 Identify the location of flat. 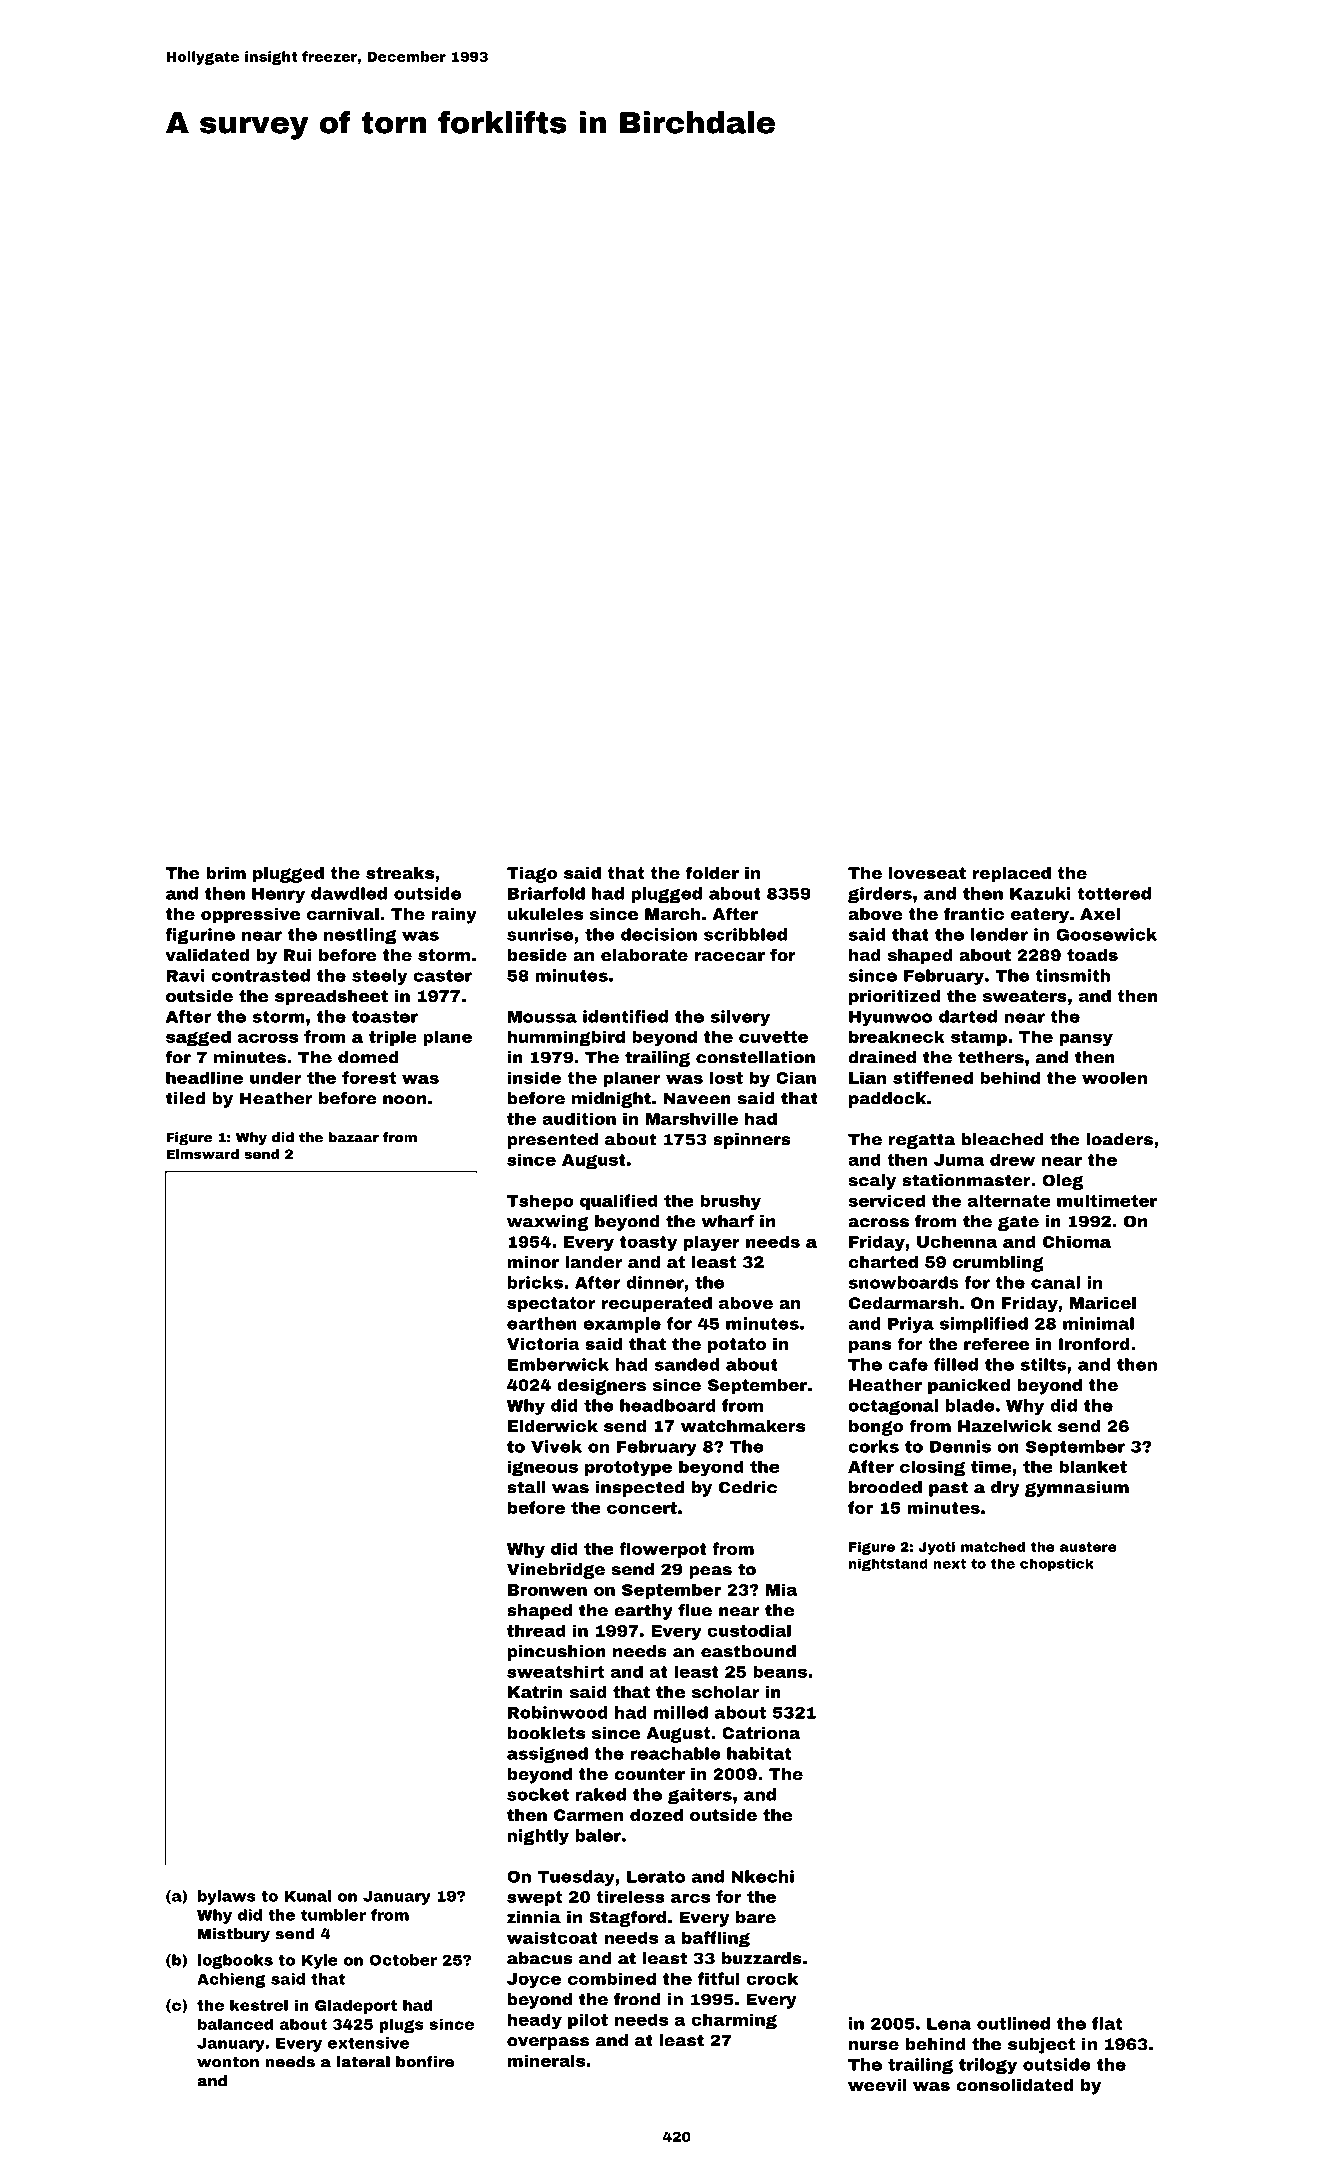
(1107, 2023).
